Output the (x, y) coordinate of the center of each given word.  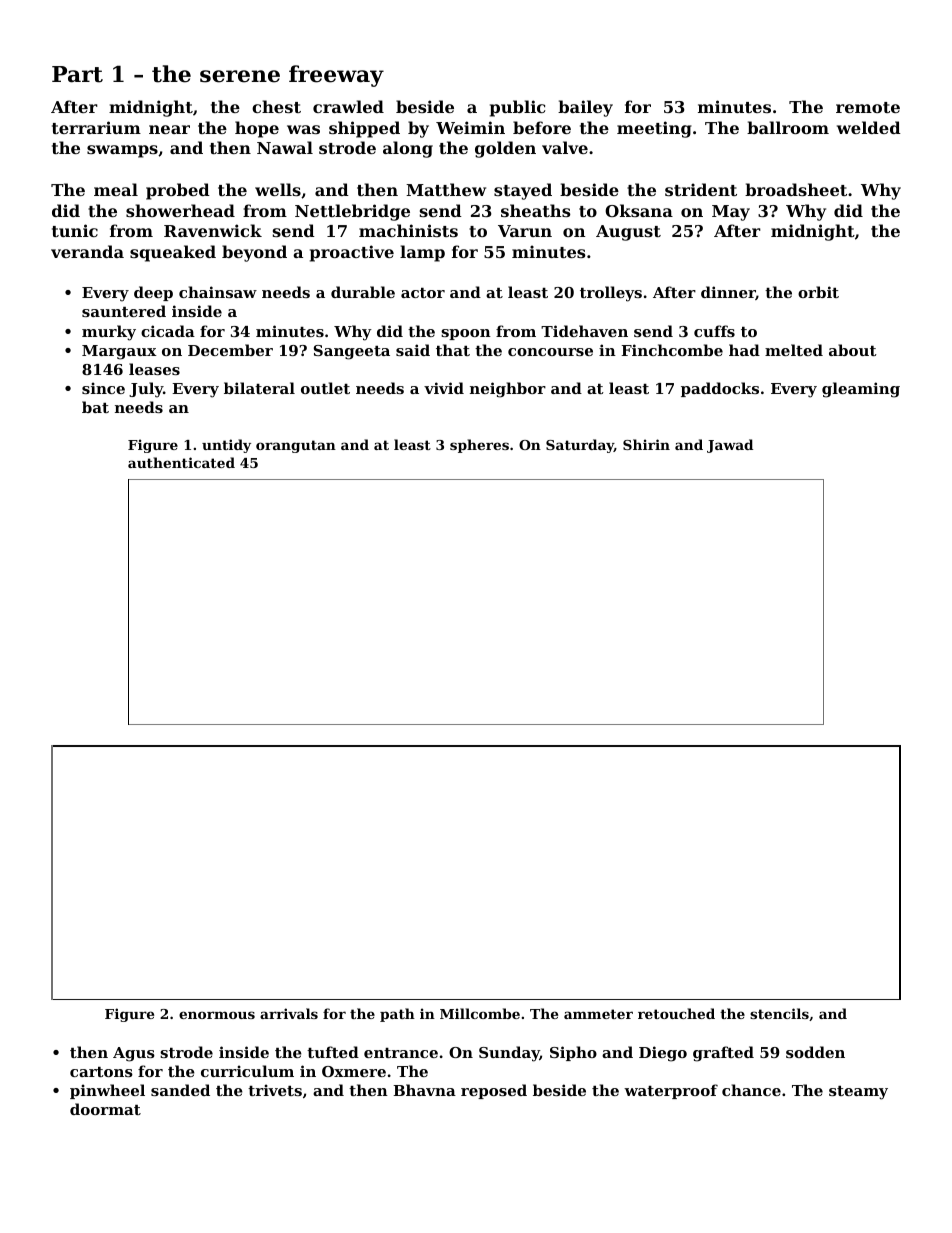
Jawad (730, 446)
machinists (408, 230)
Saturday (580, 446)
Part (77, 74)
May (731, 213)
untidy (226, 446)
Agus (134, 1054)
